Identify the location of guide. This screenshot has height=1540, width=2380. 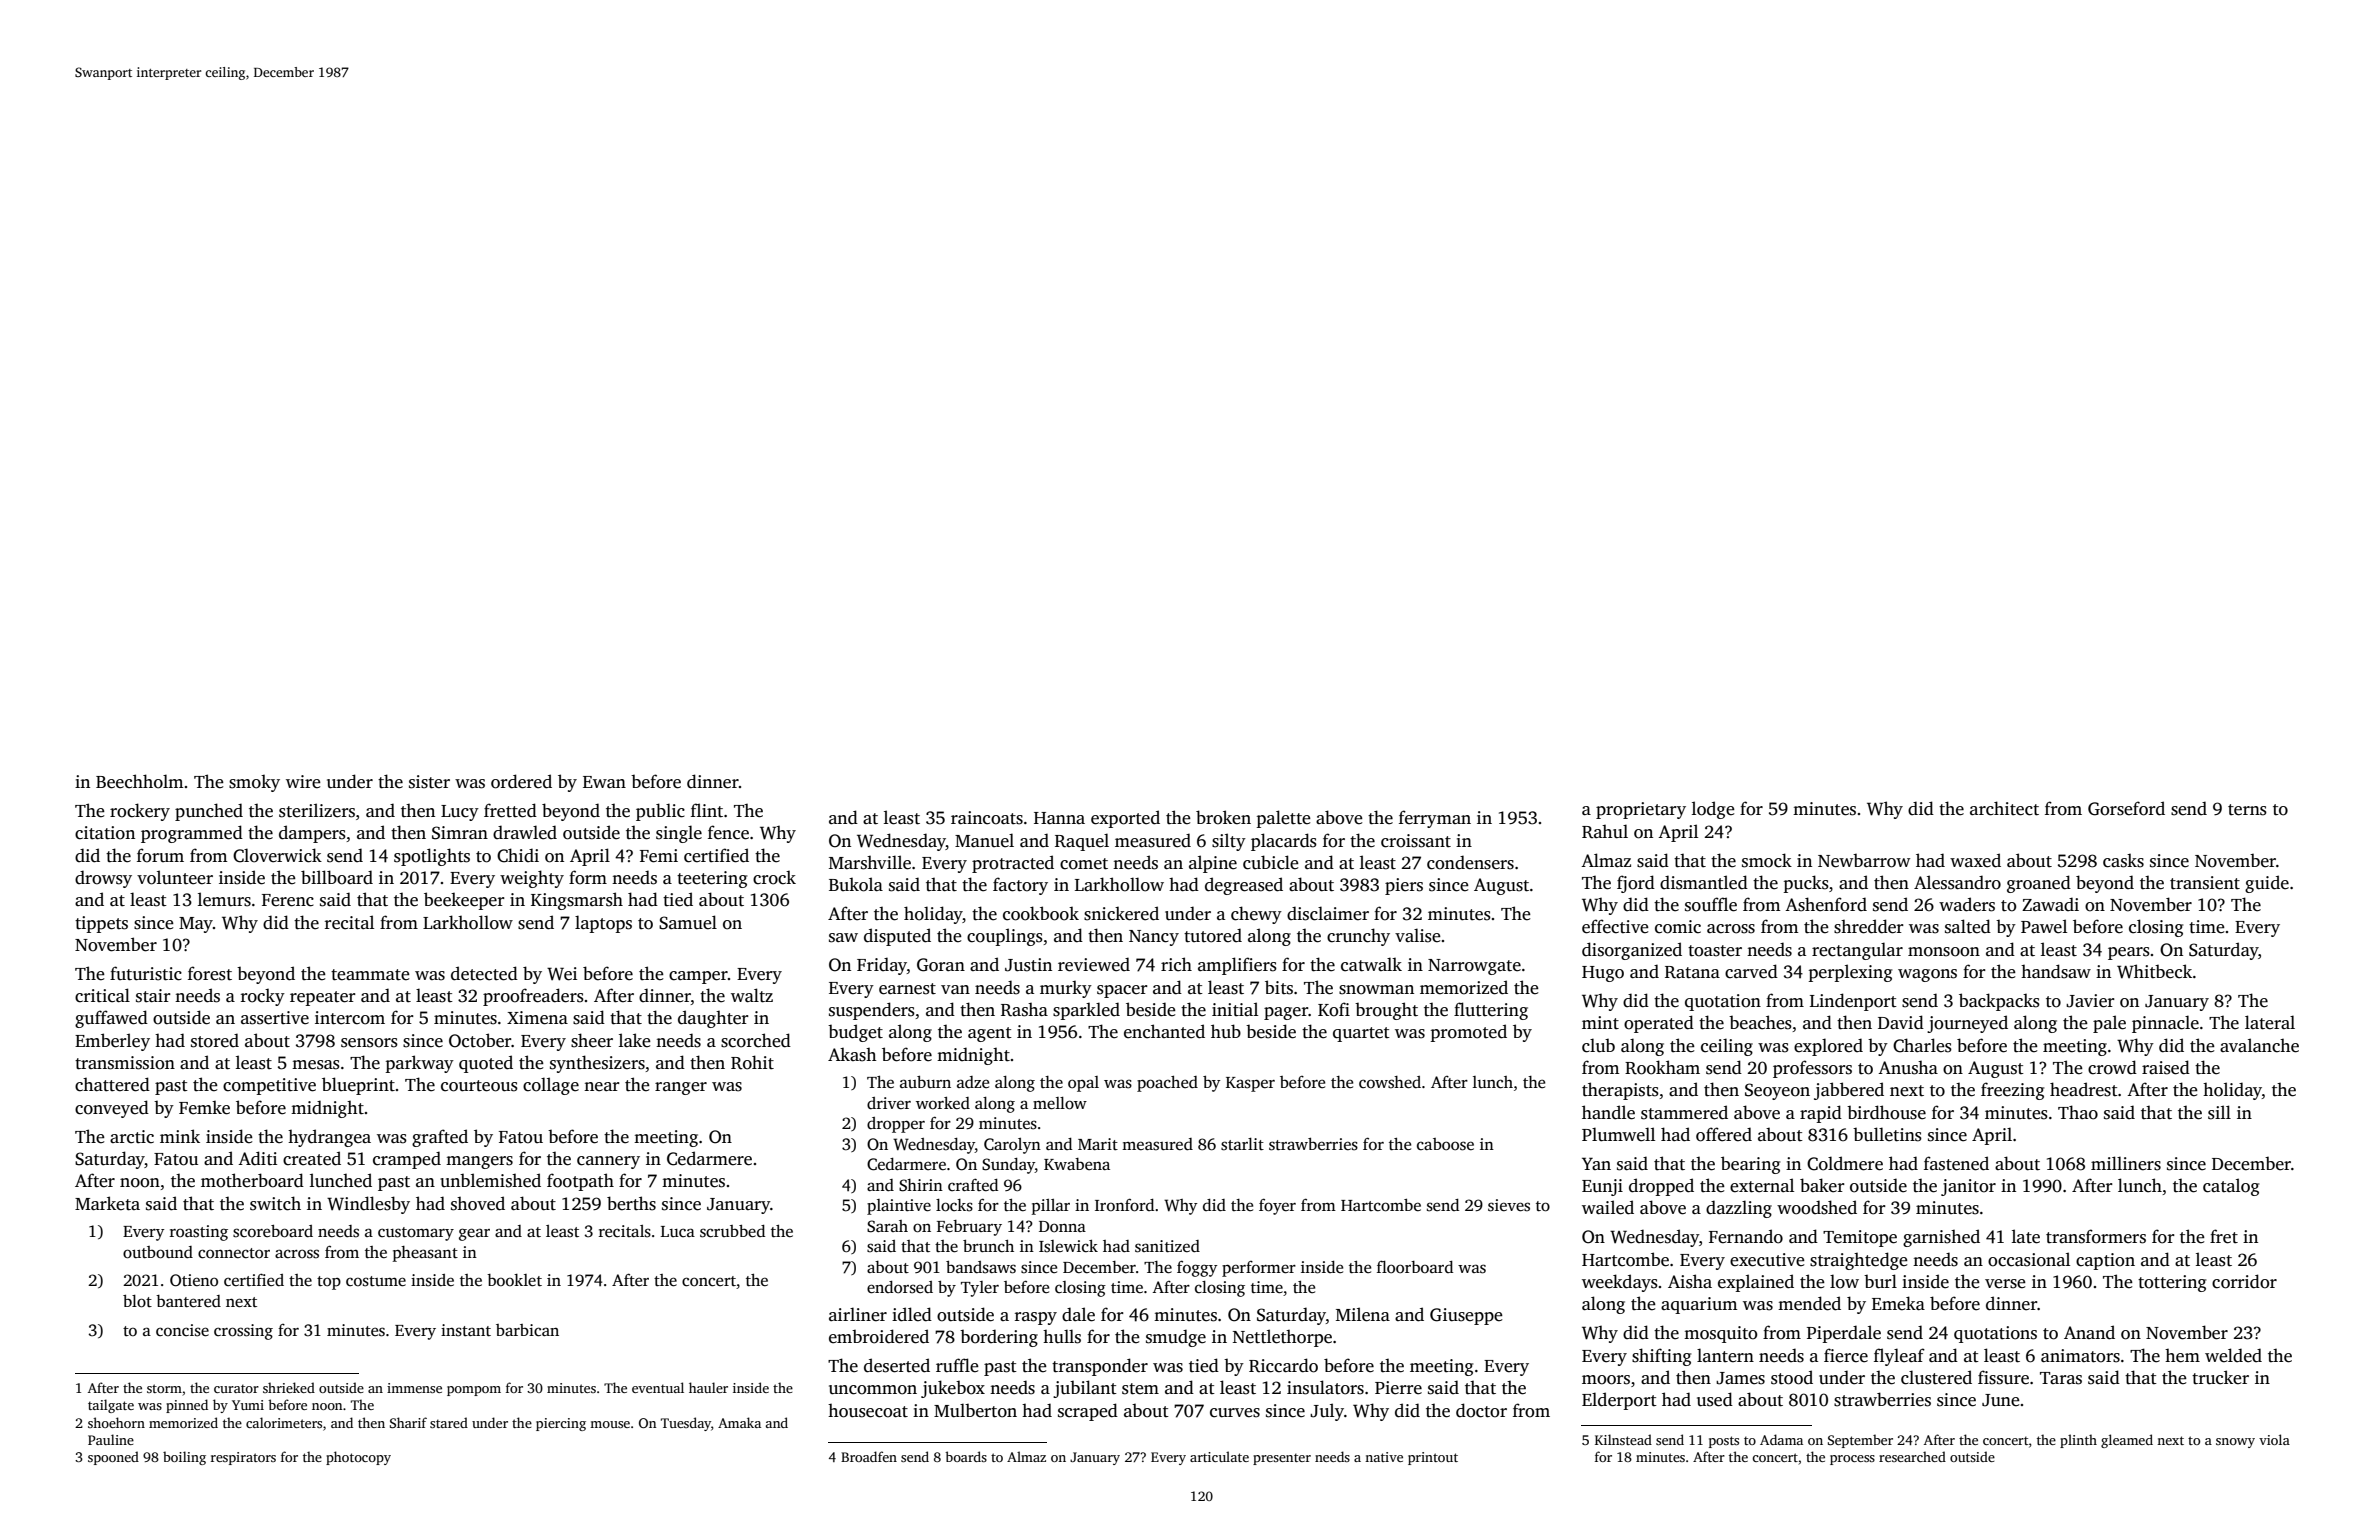
(2267, 884).
